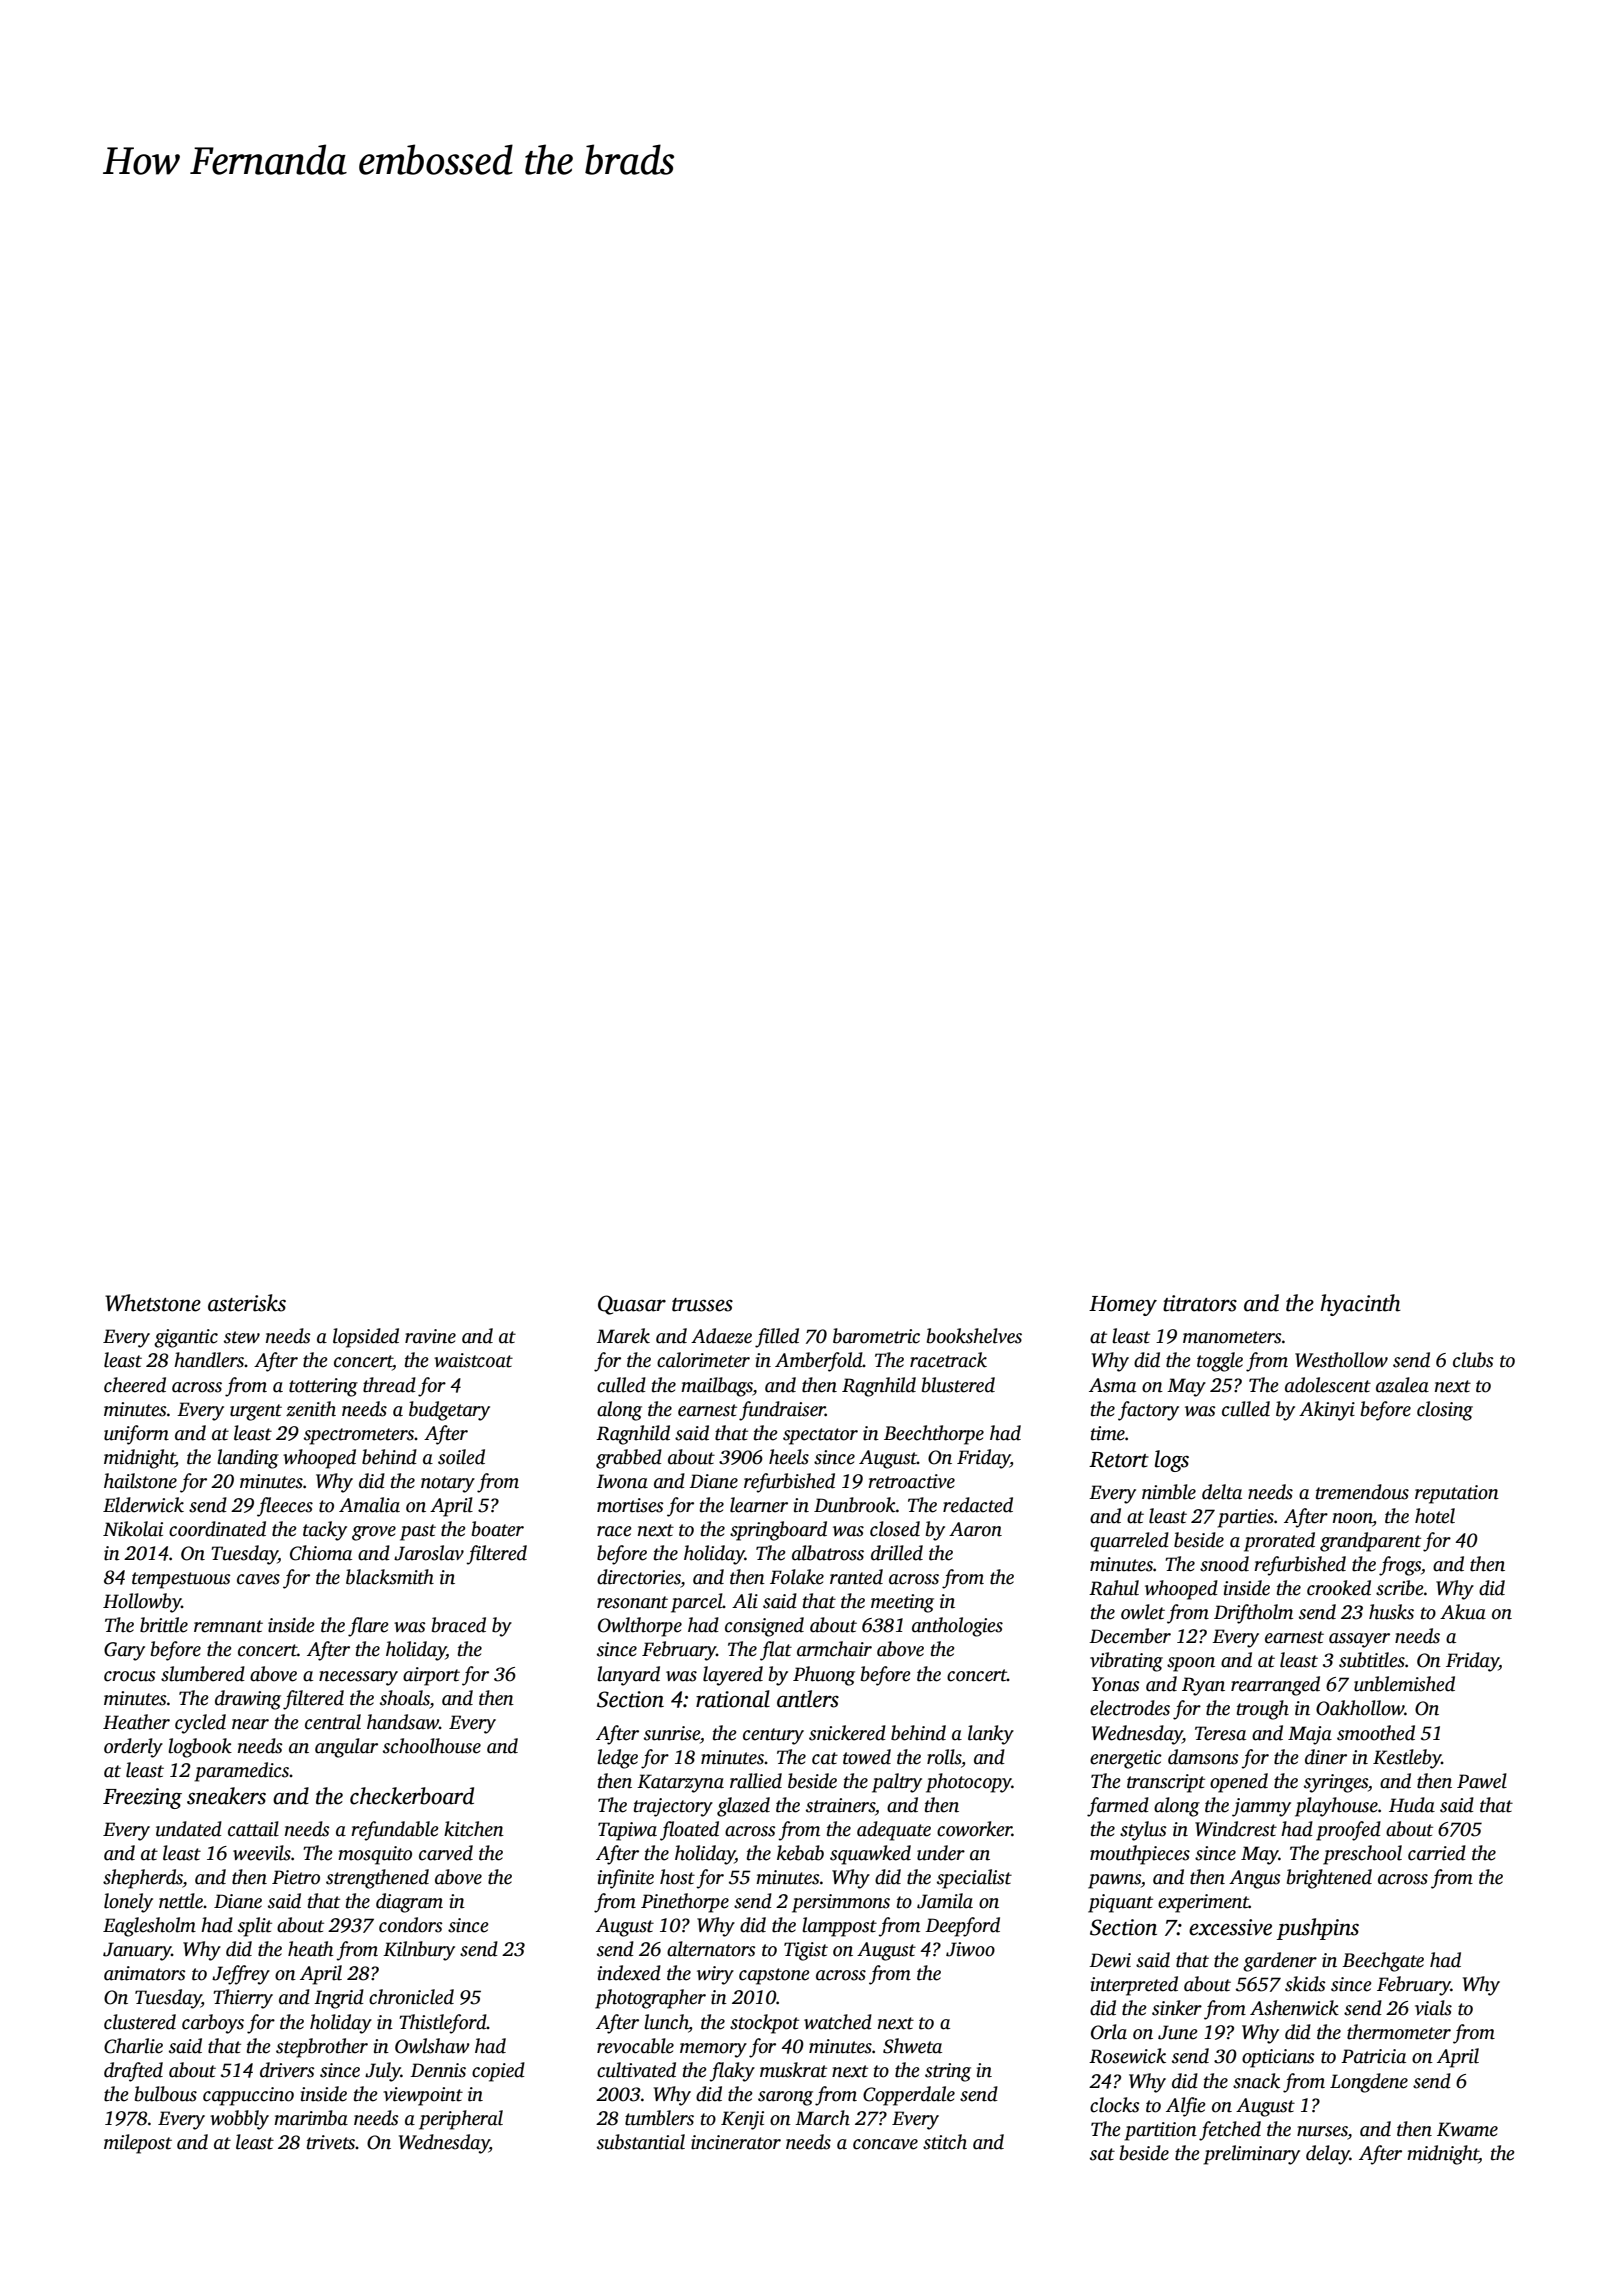 The image size is (1620, 2292). What do you see at coordinates (974, 1879) in the page?
I see `specialist` at bounding box center [974, 1879].
